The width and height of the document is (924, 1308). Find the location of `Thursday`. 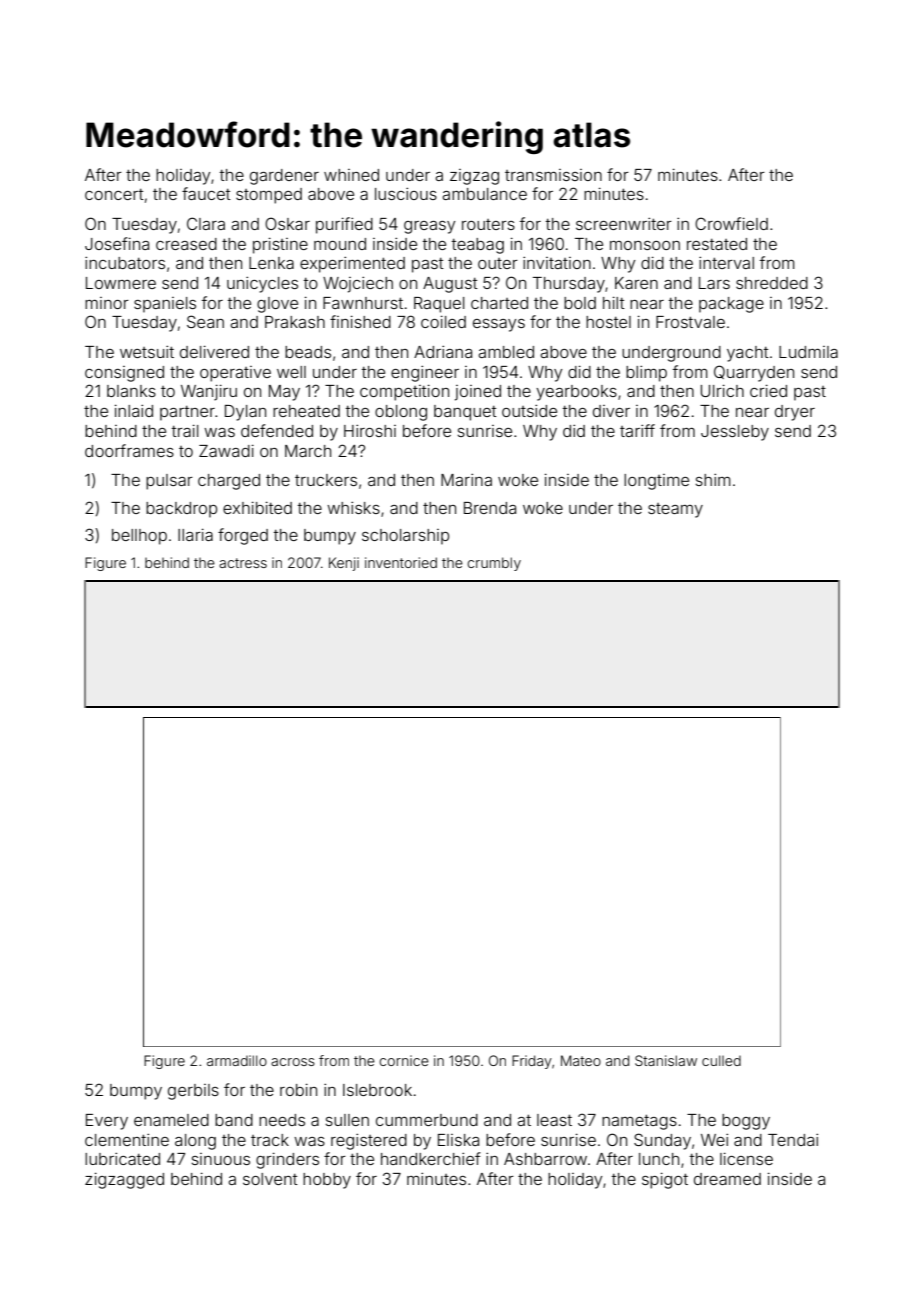

Thursday is located at coordinates (569, 285).
